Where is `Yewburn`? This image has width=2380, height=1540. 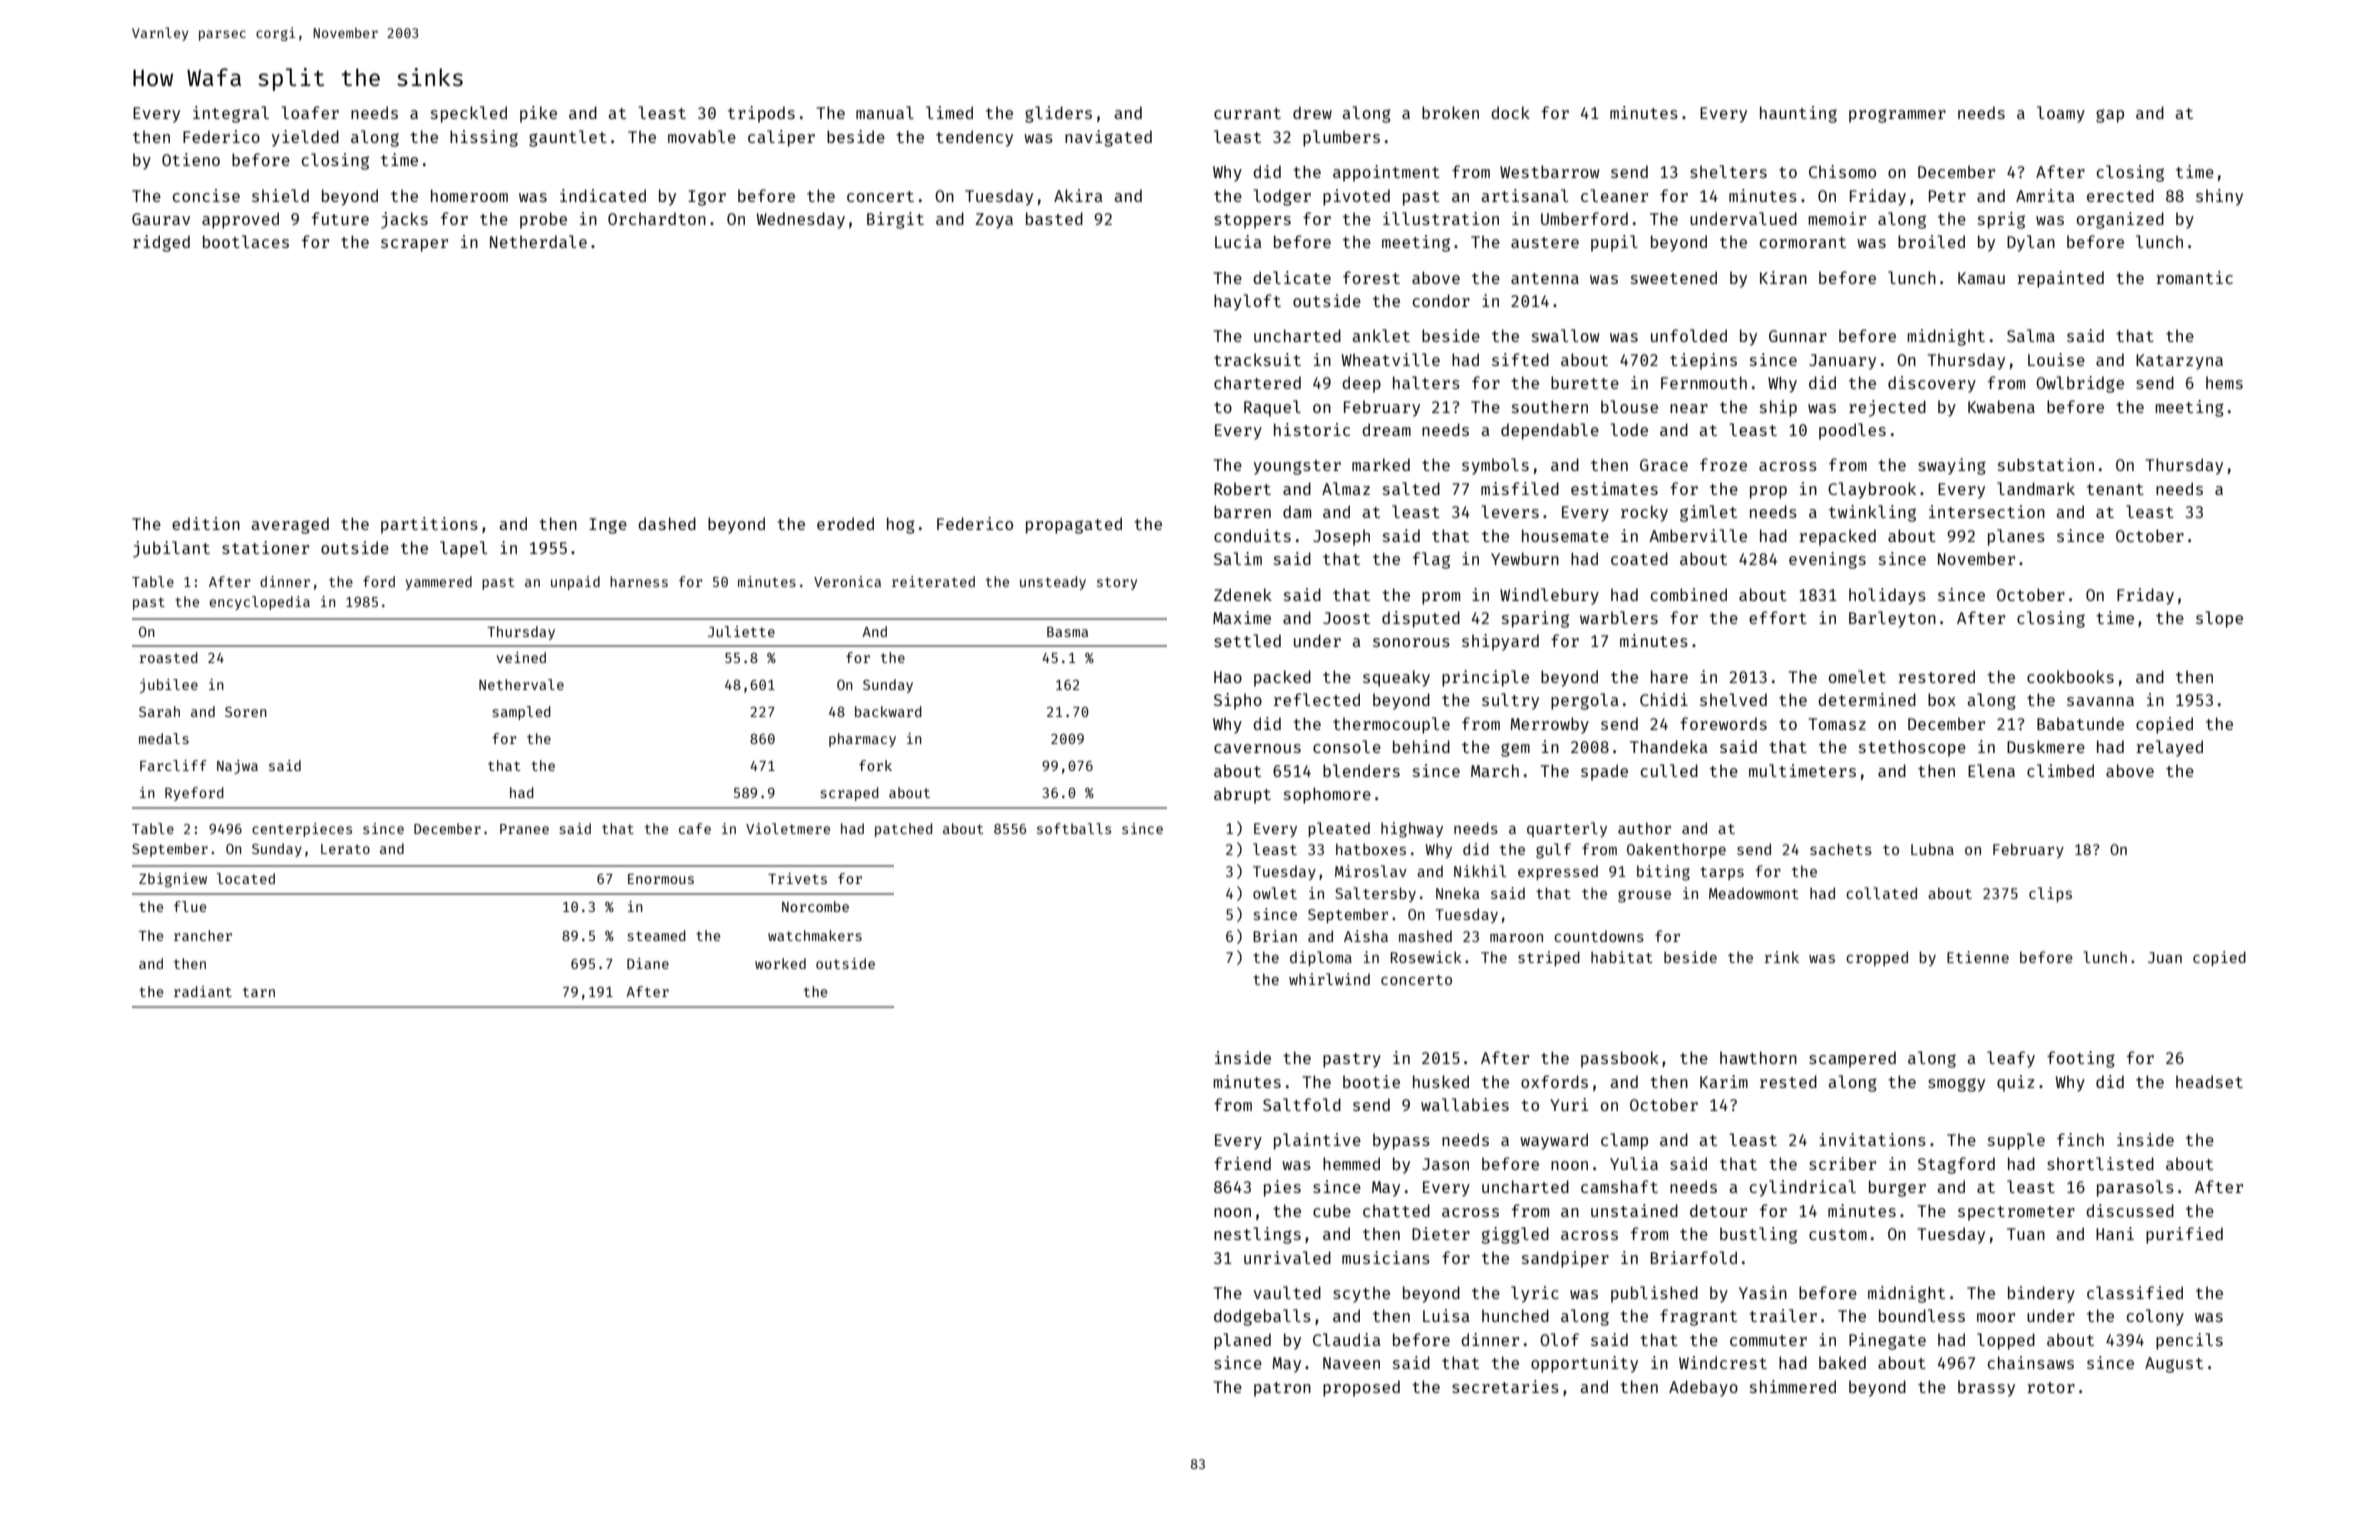 Yewburn is located at coordinates (1525, 558).
